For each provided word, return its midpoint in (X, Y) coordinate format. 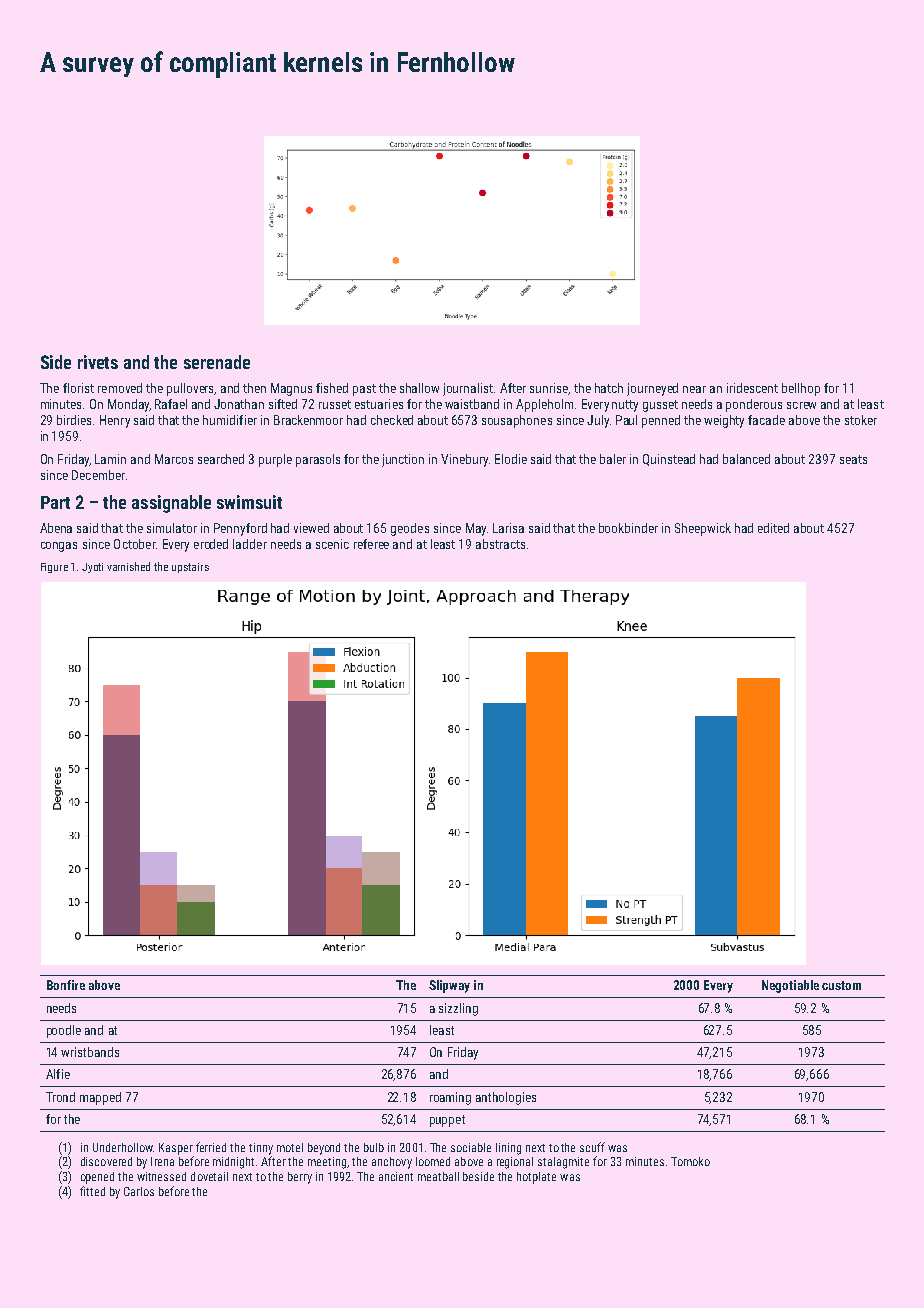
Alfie (58, 1074)
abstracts (500, 544)
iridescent (752, 388)
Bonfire (66, 985)
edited (773, 528)
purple (275, 460)
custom (841, 985)
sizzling (458, 1009)
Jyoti (92, 568)
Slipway (449, 986)
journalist (468, 389)
